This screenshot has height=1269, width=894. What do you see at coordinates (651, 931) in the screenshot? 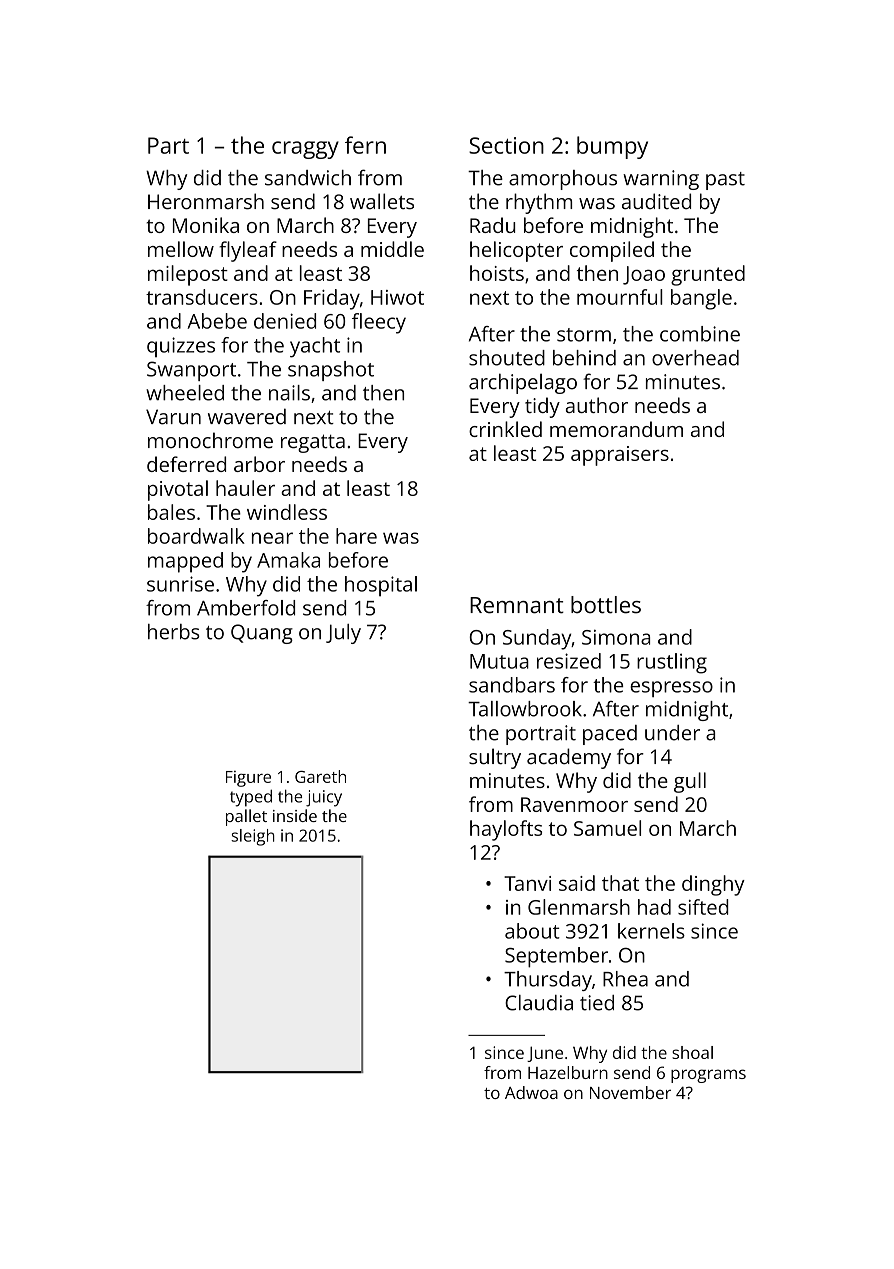
I see `kernels` at bounding box center [651, 931].
